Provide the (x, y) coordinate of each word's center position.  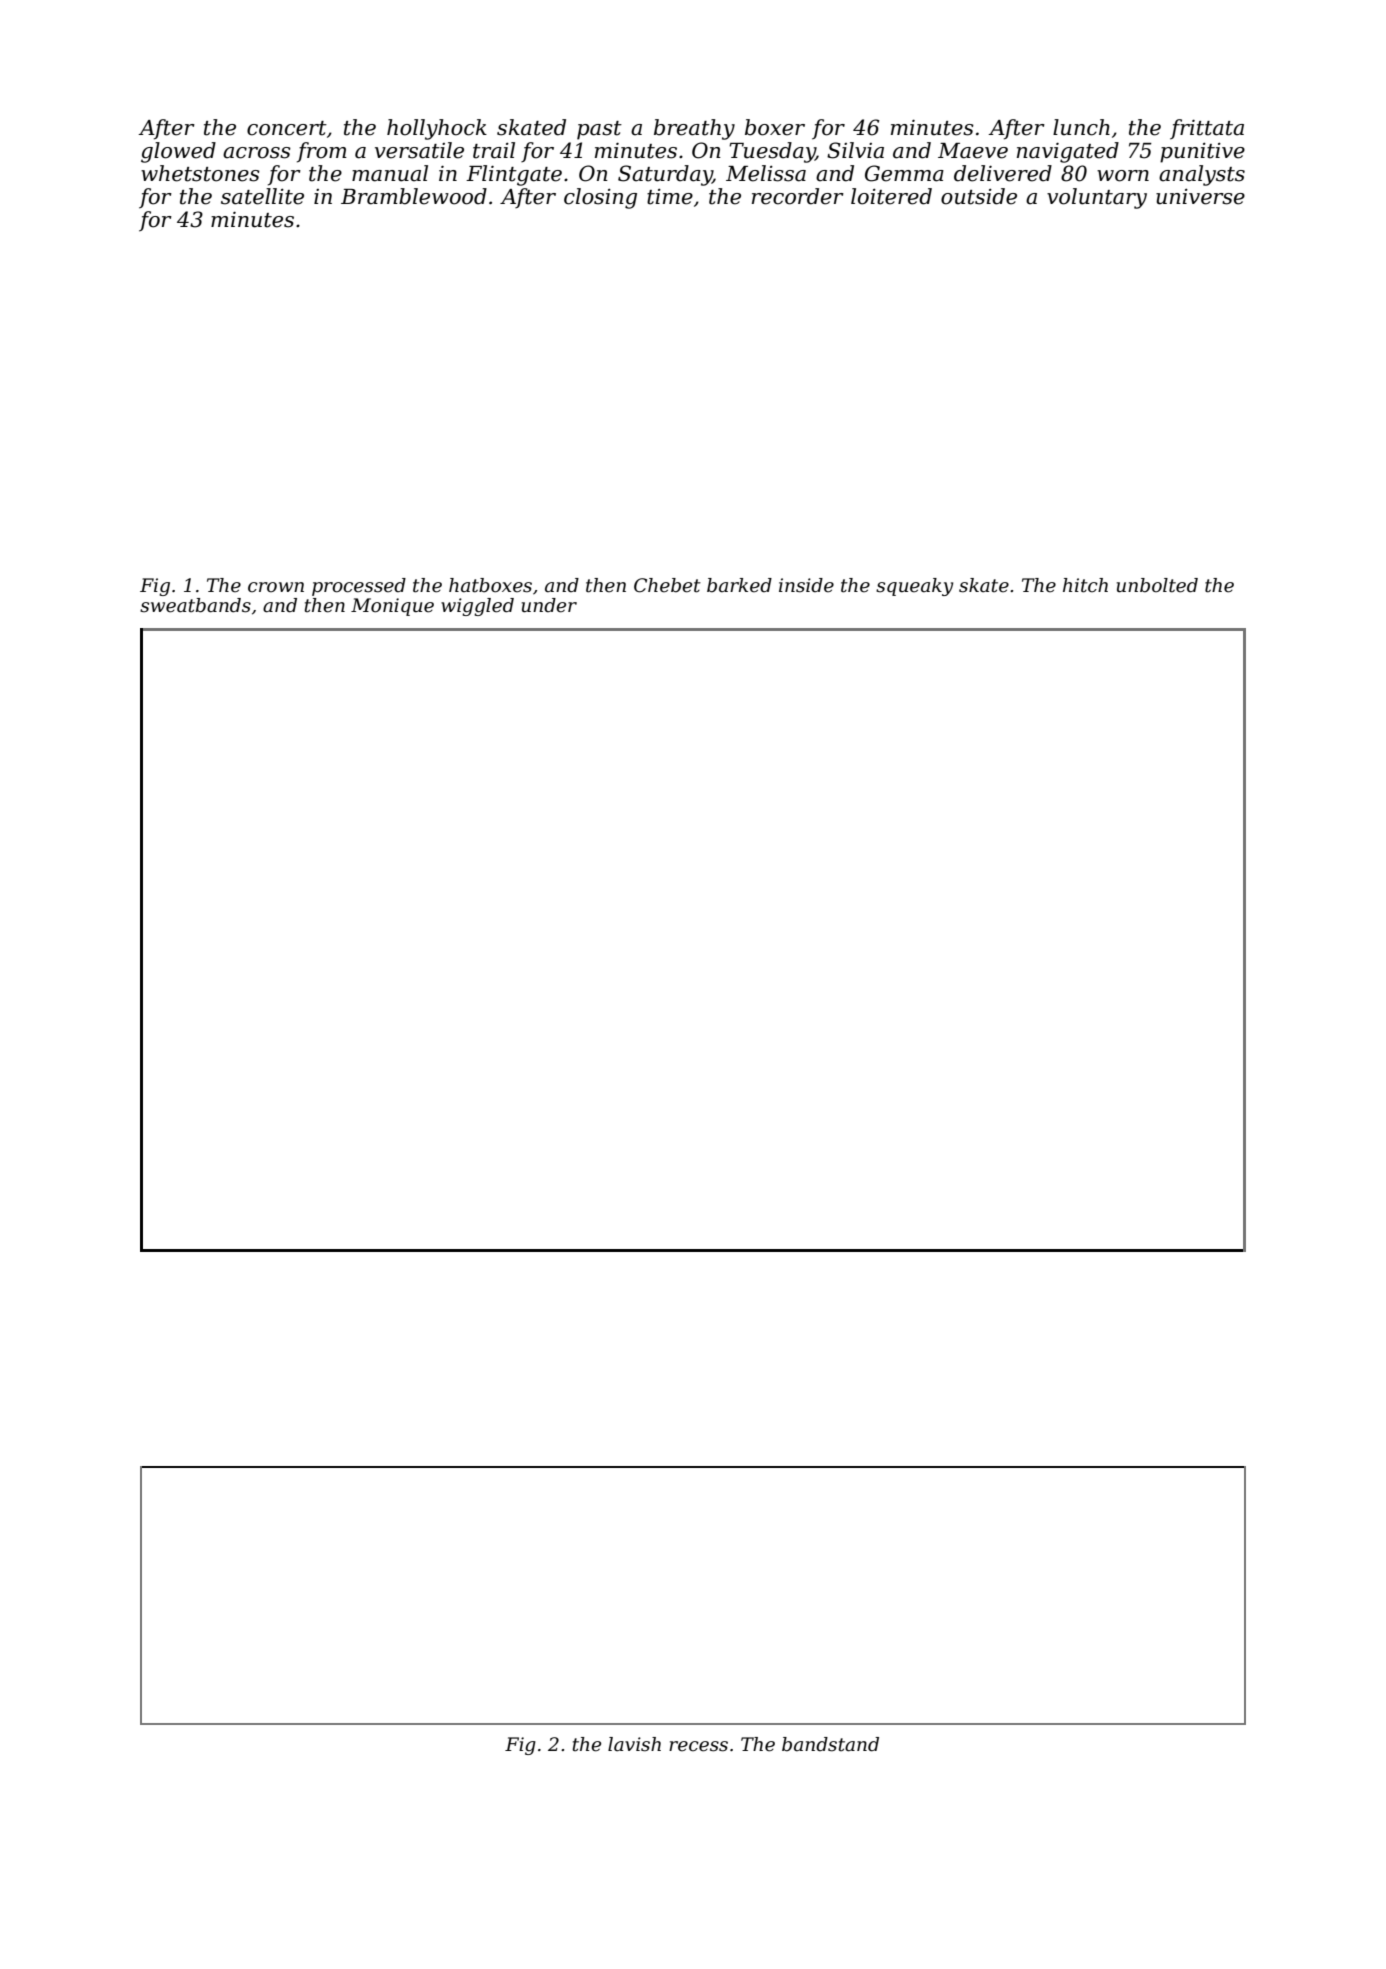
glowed (178, 152)
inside (806, 585)
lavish (634, 1744)
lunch (1081, 127)
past (599, 130)
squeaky (914, 587)
